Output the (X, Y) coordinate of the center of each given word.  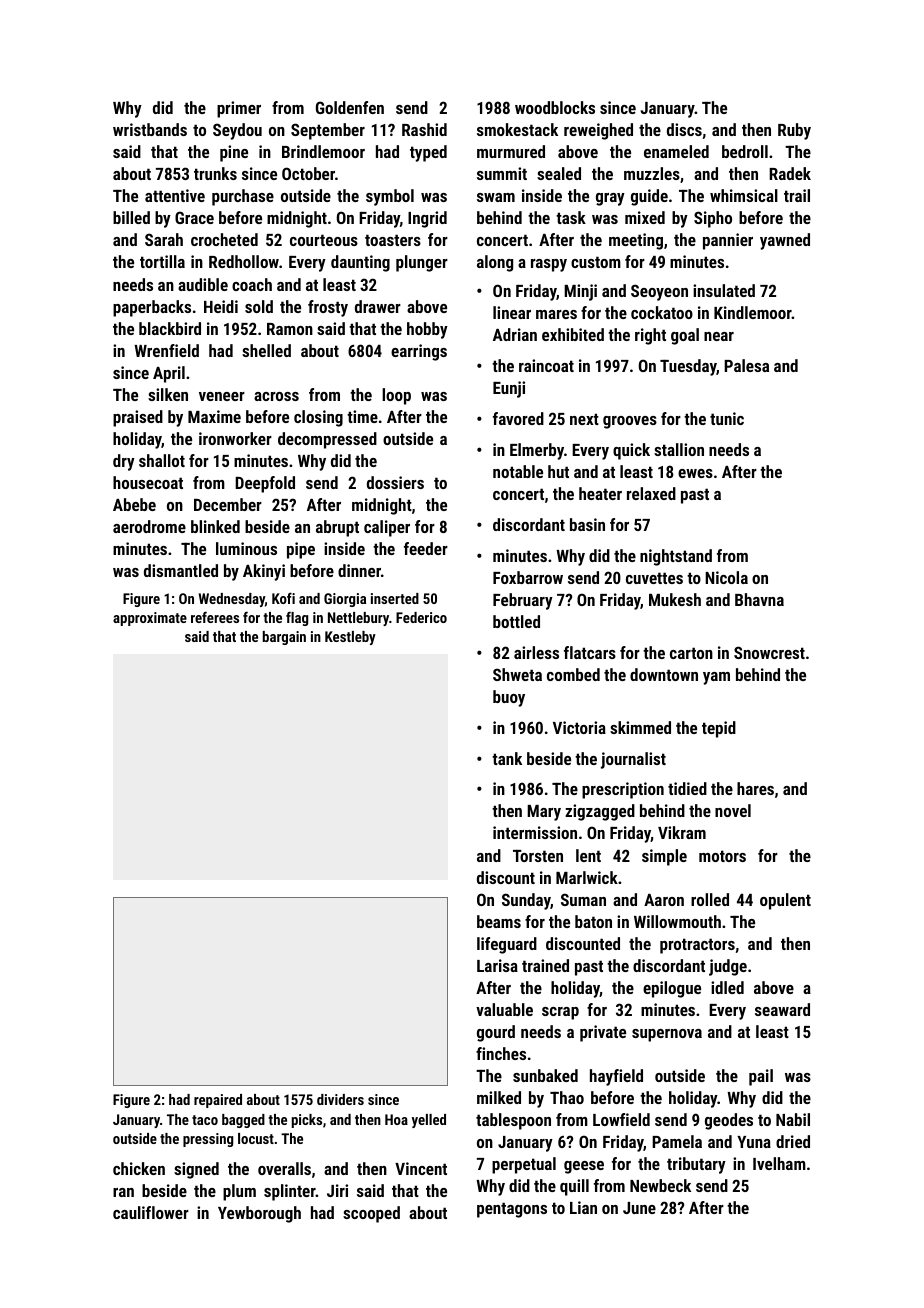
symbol (390, 197)
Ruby (794, 131)
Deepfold (265, 484)
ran (123, 1192)
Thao (567, 1097)
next (584, 419)
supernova (667, 1035)
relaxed (651, 493)
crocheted (224, 239)
